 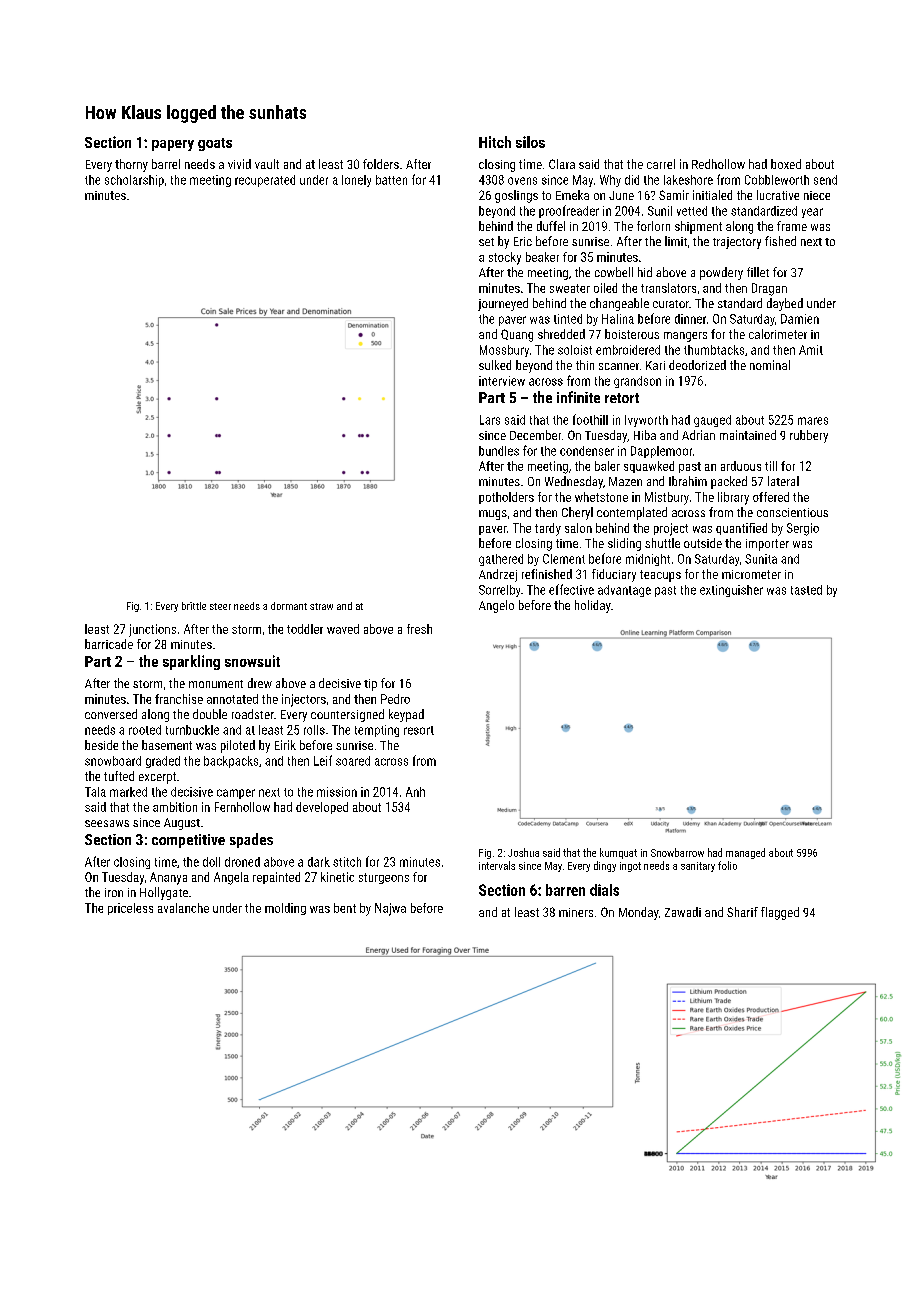 What do you see at coordinates (714, 350) in the screenshot?
I see `thumbtacks` at bounding box center [714, 350].
